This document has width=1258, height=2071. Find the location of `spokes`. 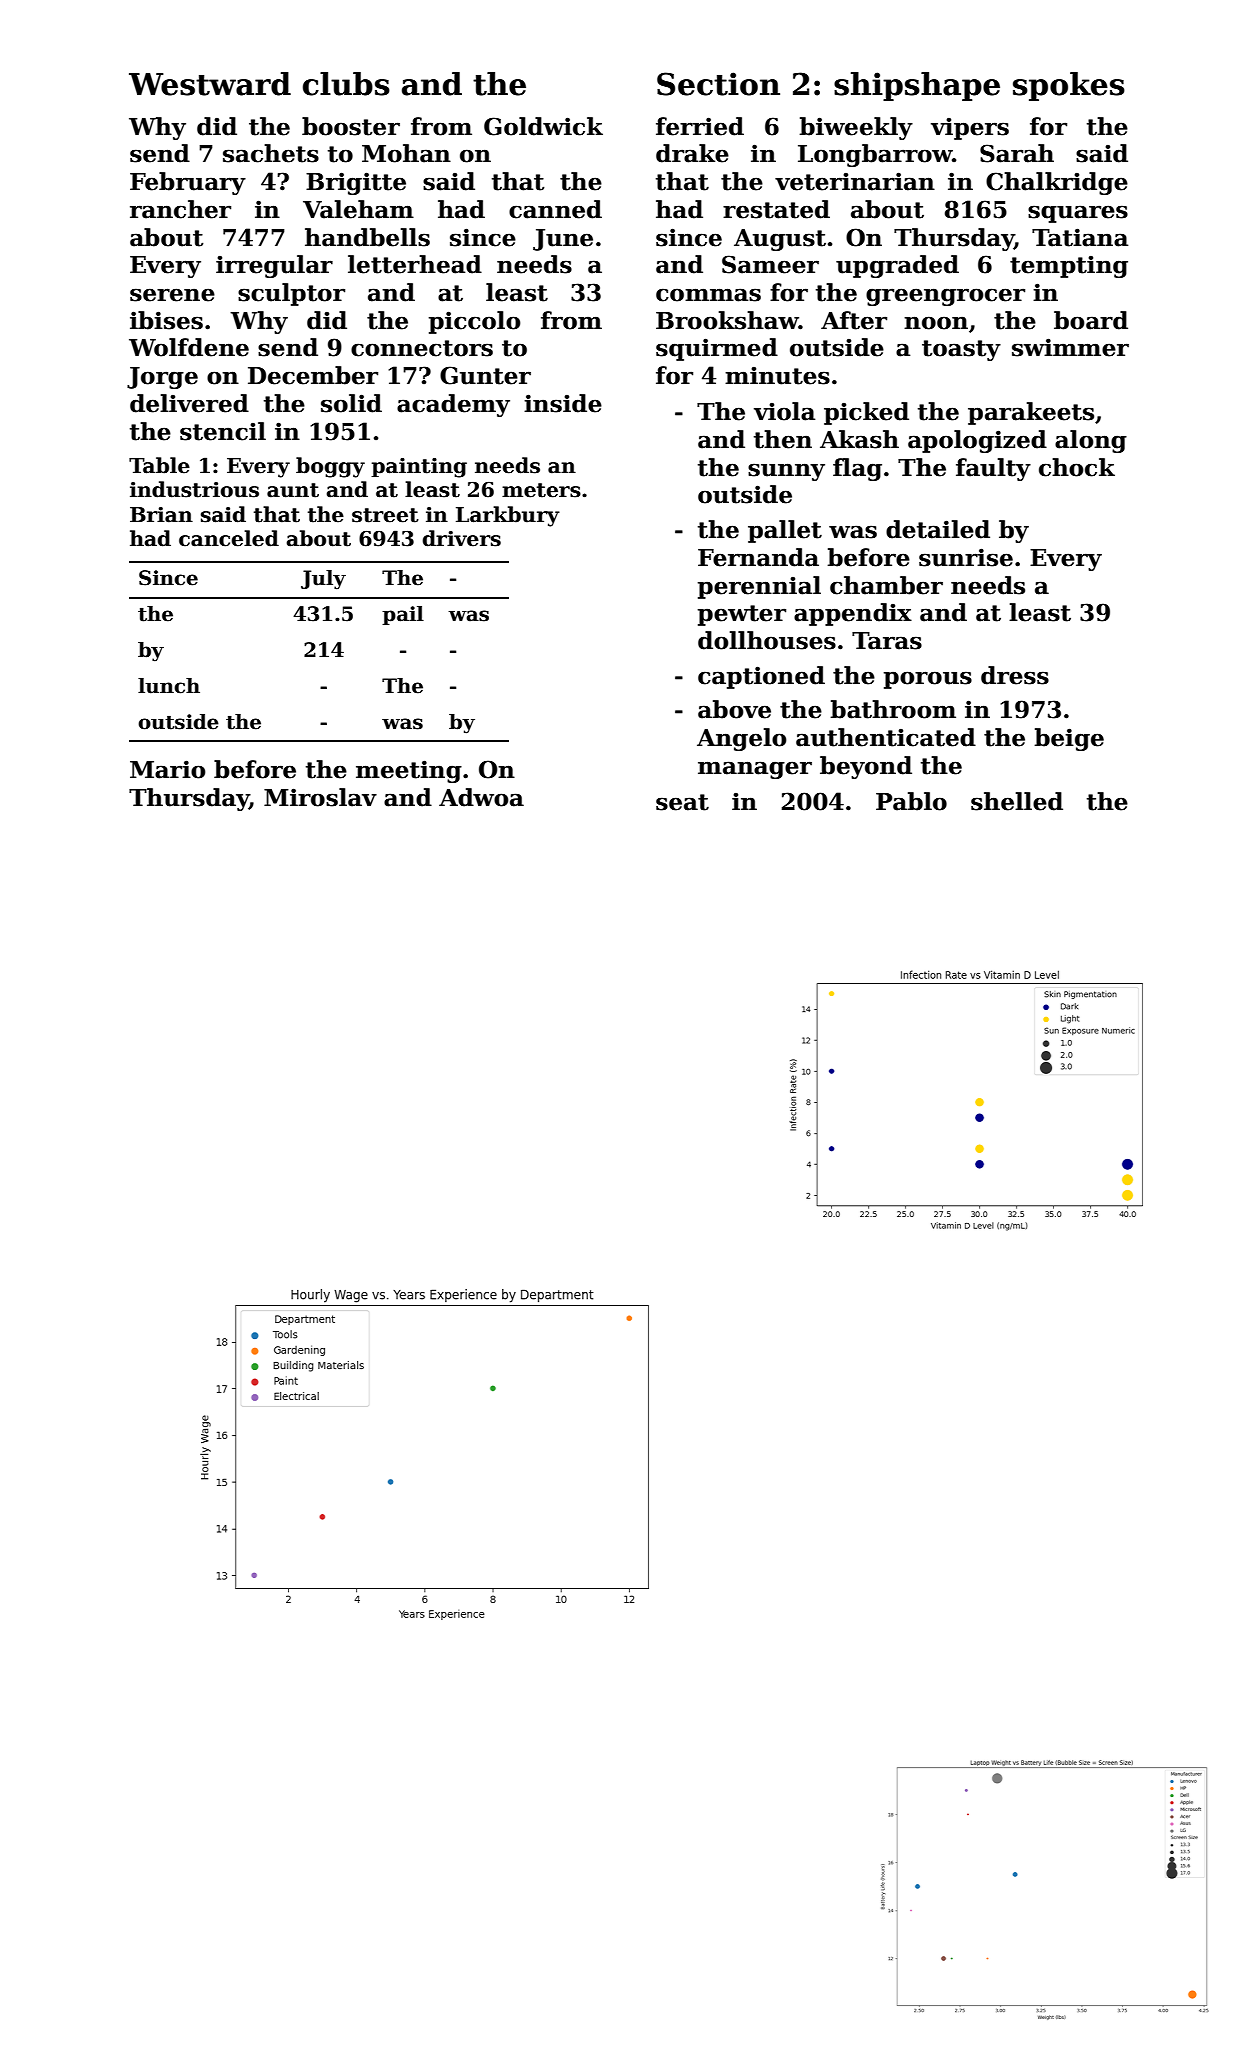

spokes is located at coordinates (1069, 86).
